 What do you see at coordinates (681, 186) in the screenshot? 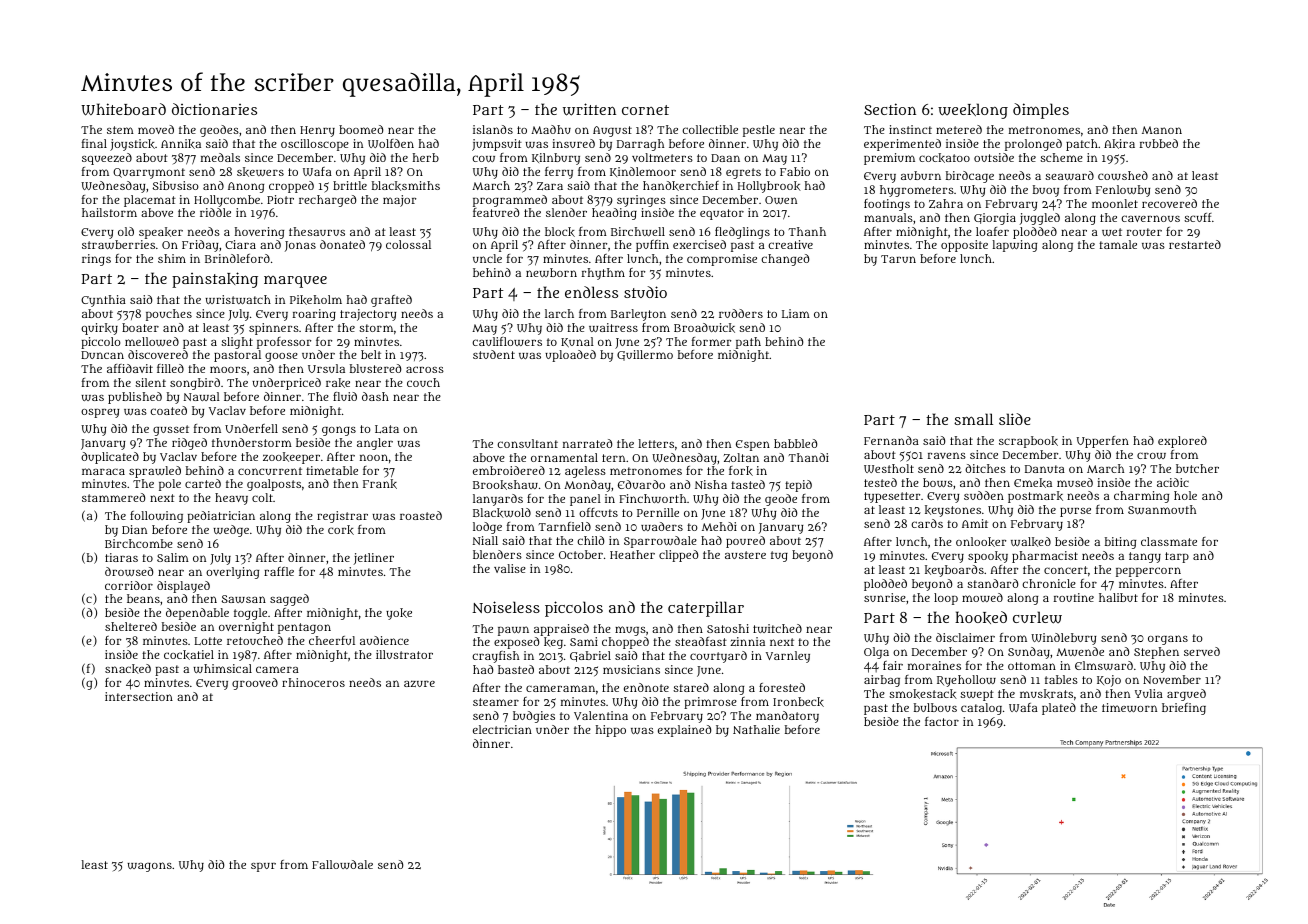
I see `handkerchief` at bounding box center [681, 186].
